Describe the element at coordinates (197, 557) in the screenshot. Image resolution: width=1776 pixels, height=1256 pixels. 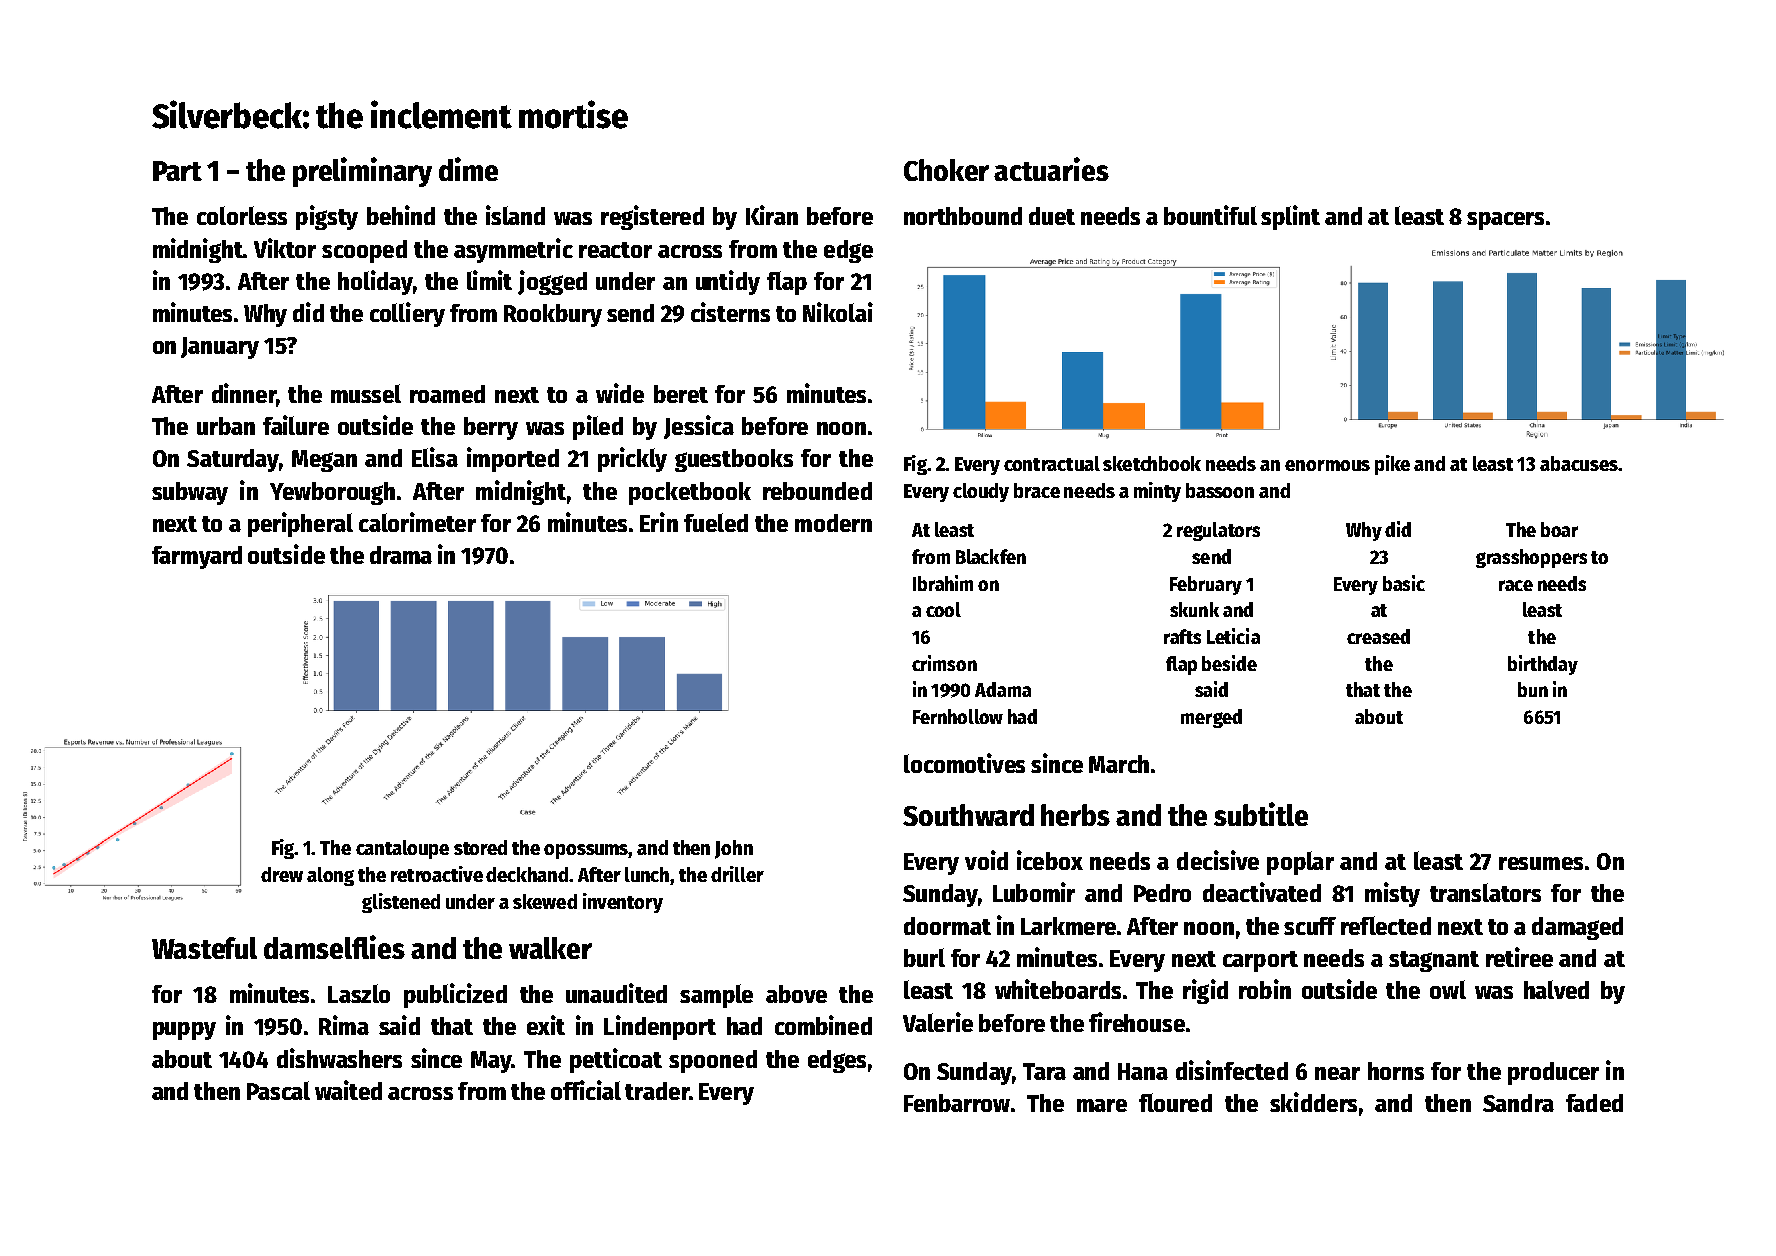
I see `farmyard` at that location.
